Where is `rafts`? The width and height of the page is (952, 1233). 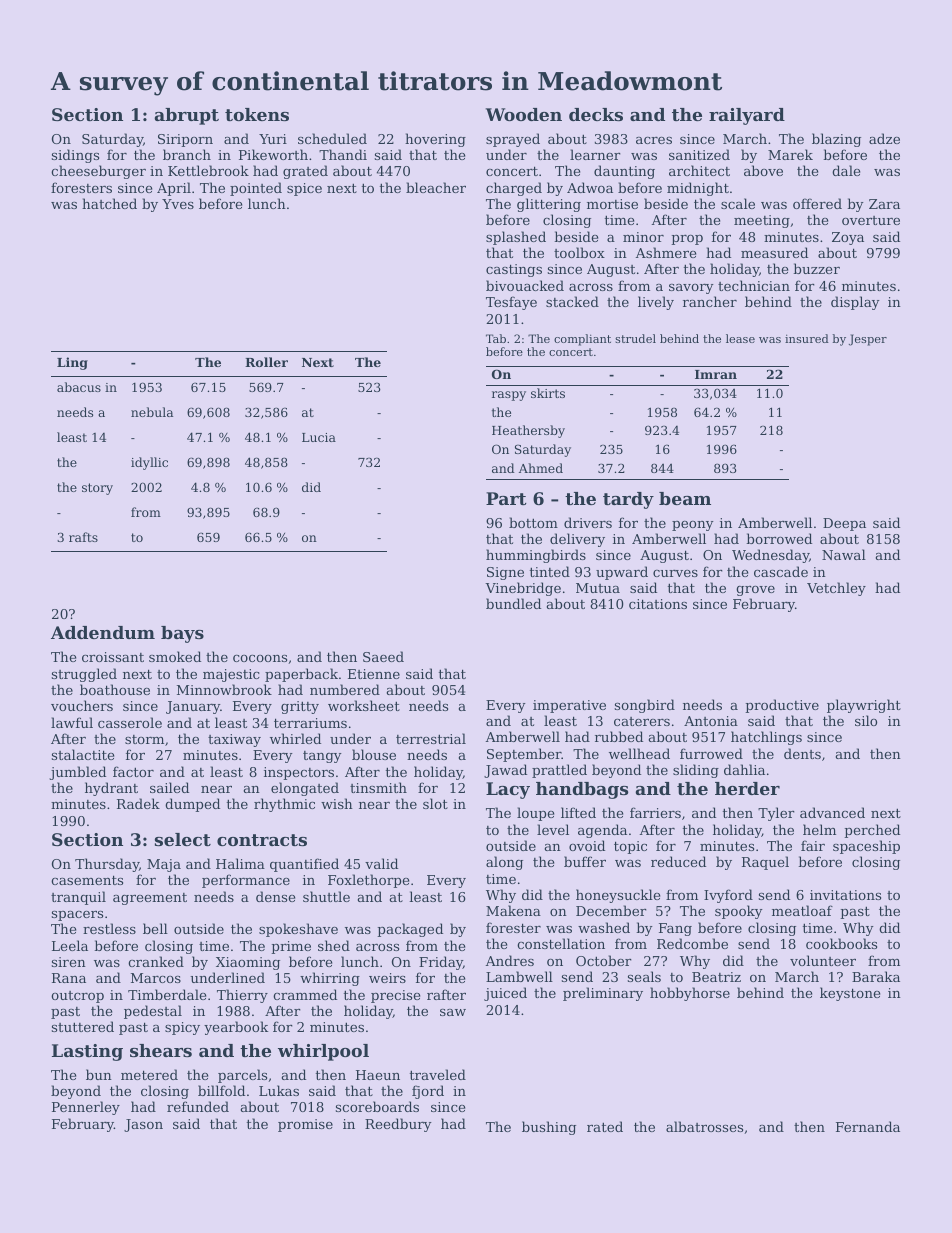 rafts is located at coordinates (83, 537).
